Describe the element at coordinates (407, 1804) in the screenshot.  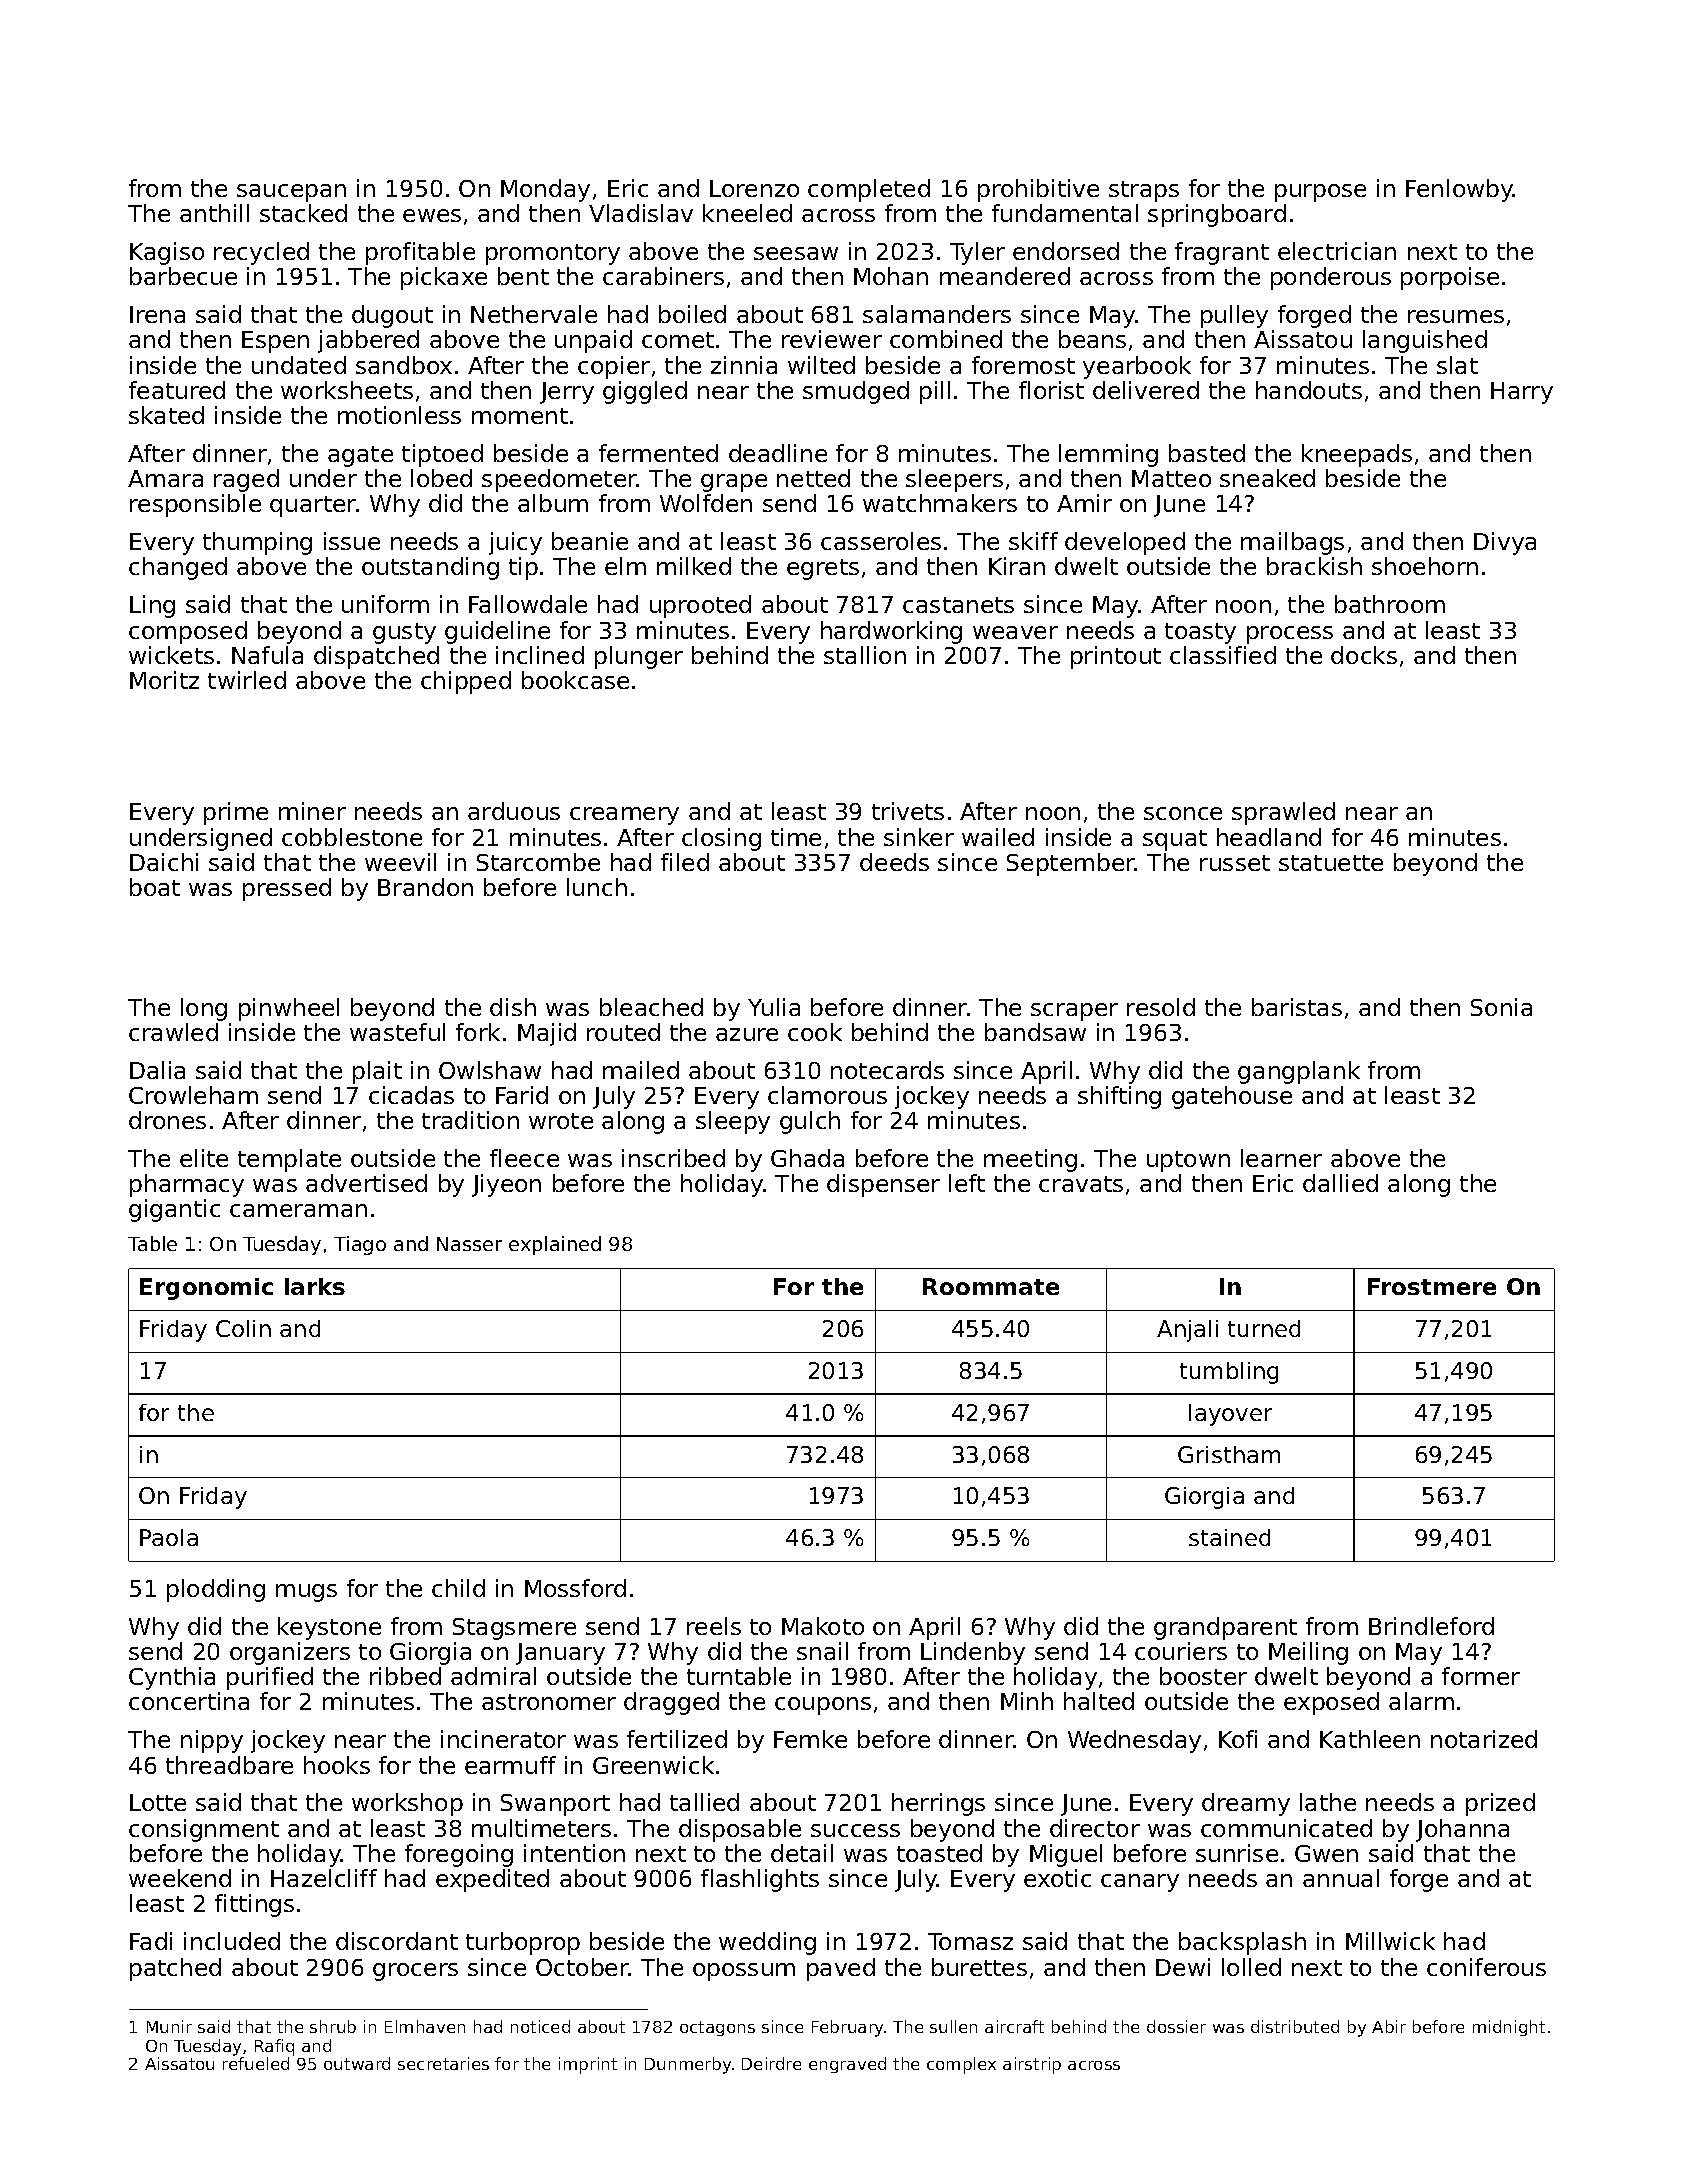
I see `workshop` at that location.
